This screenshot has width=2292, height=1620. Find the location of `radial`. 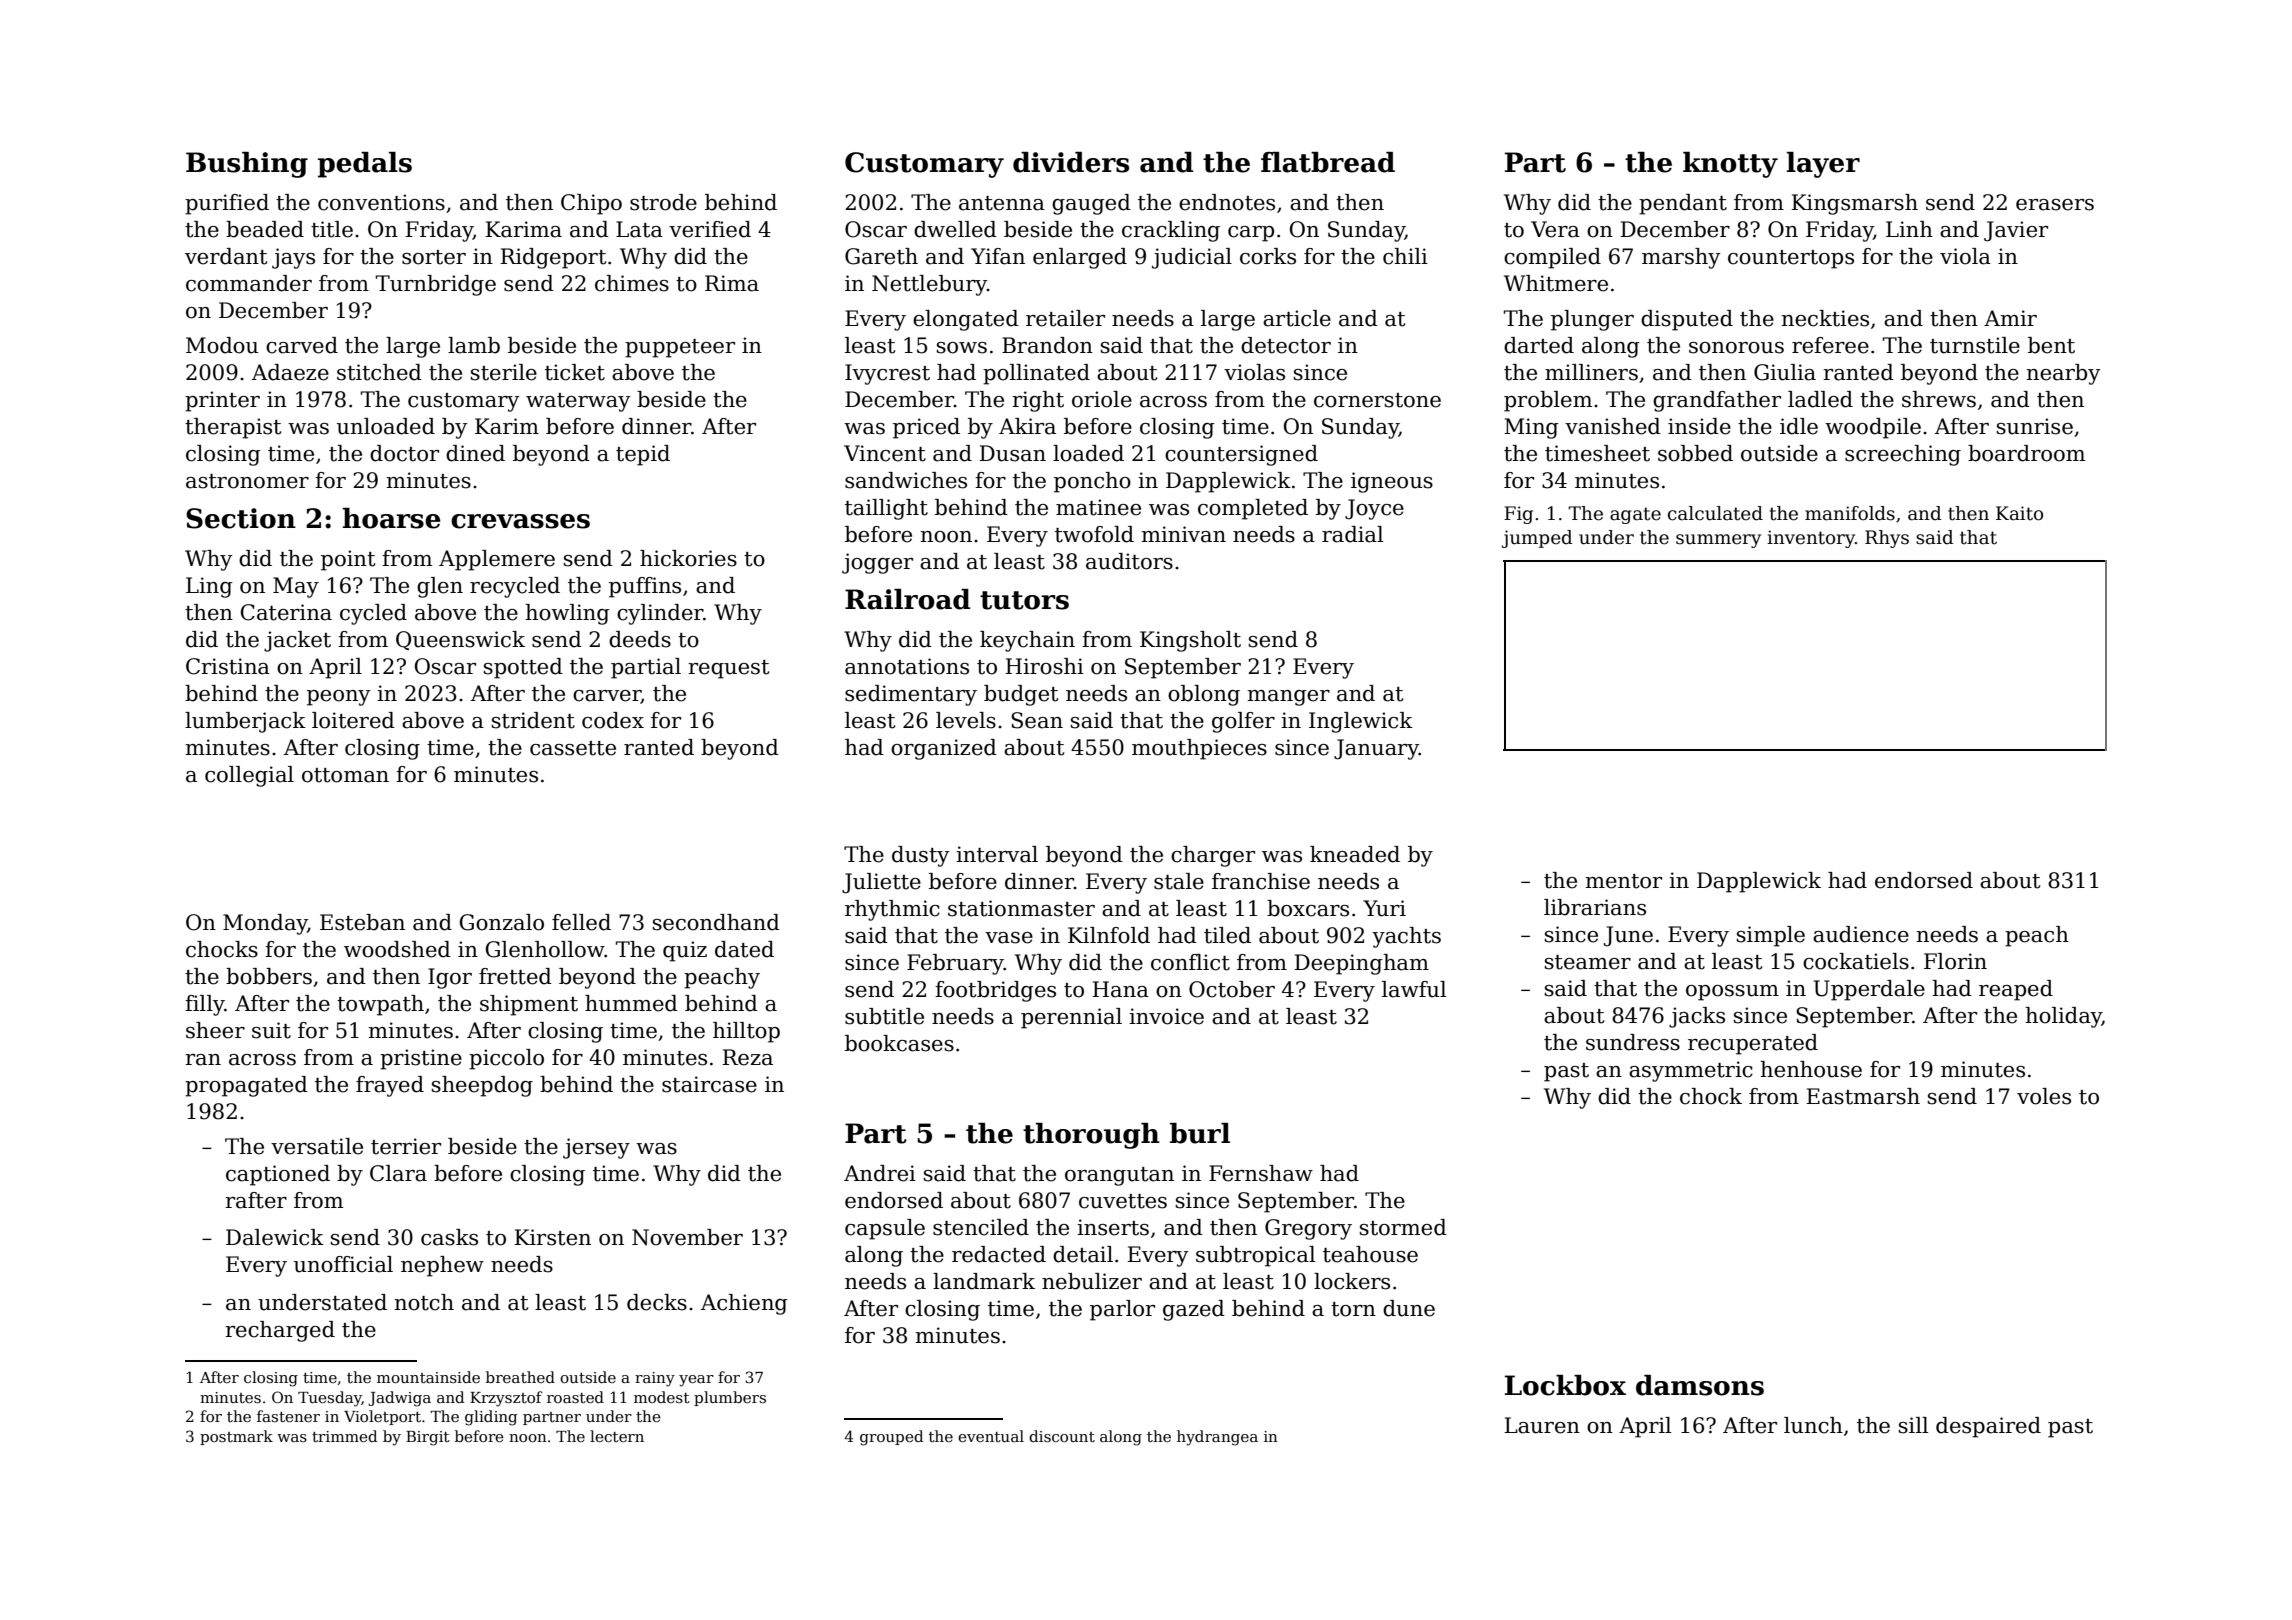

radial is located at coordinates (1352, 534).
